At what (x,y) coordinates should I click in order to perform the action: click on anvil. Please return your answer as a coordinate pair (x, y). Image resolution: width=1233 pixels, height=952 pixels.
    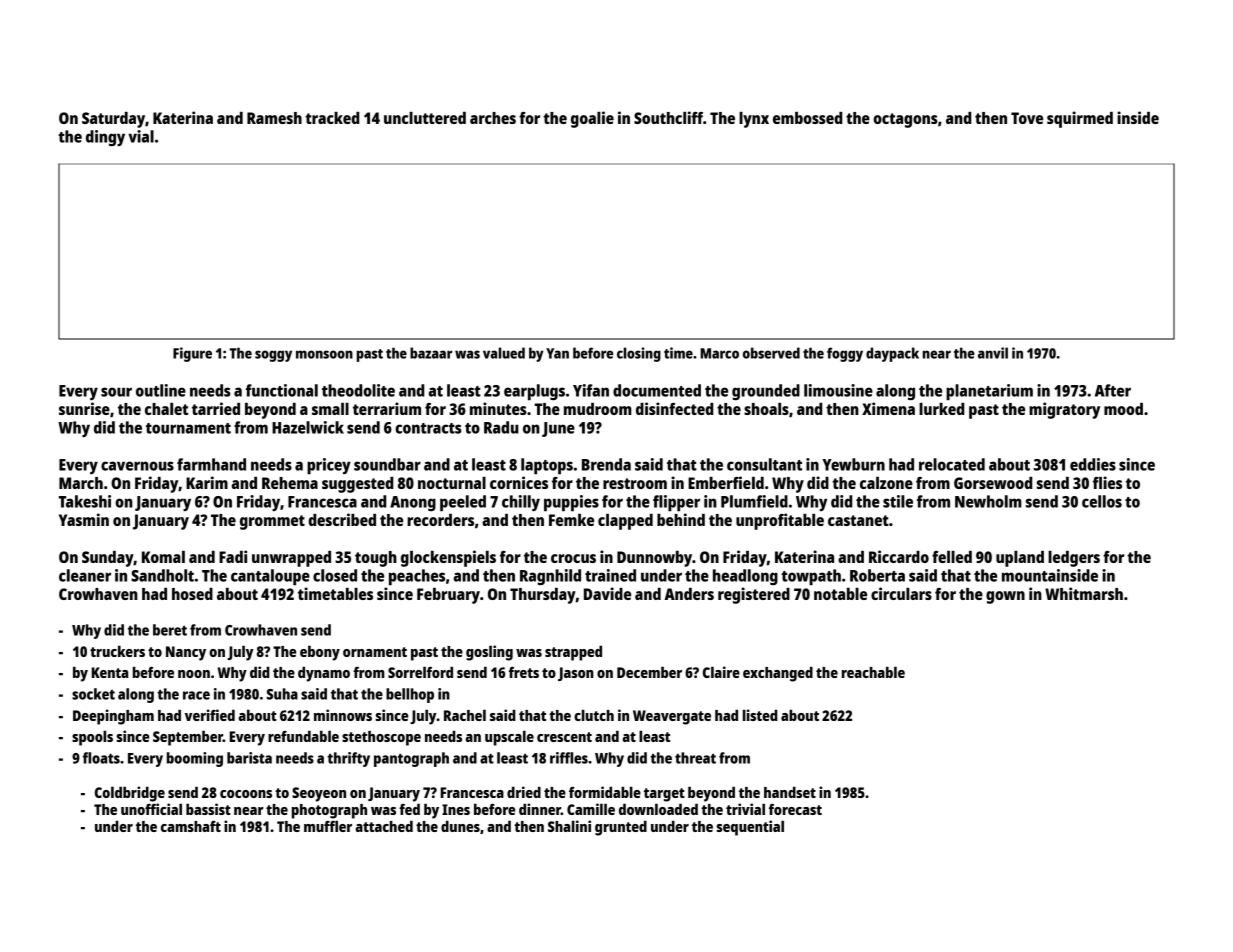
    Looking at the image, I should click on (993, 353).
